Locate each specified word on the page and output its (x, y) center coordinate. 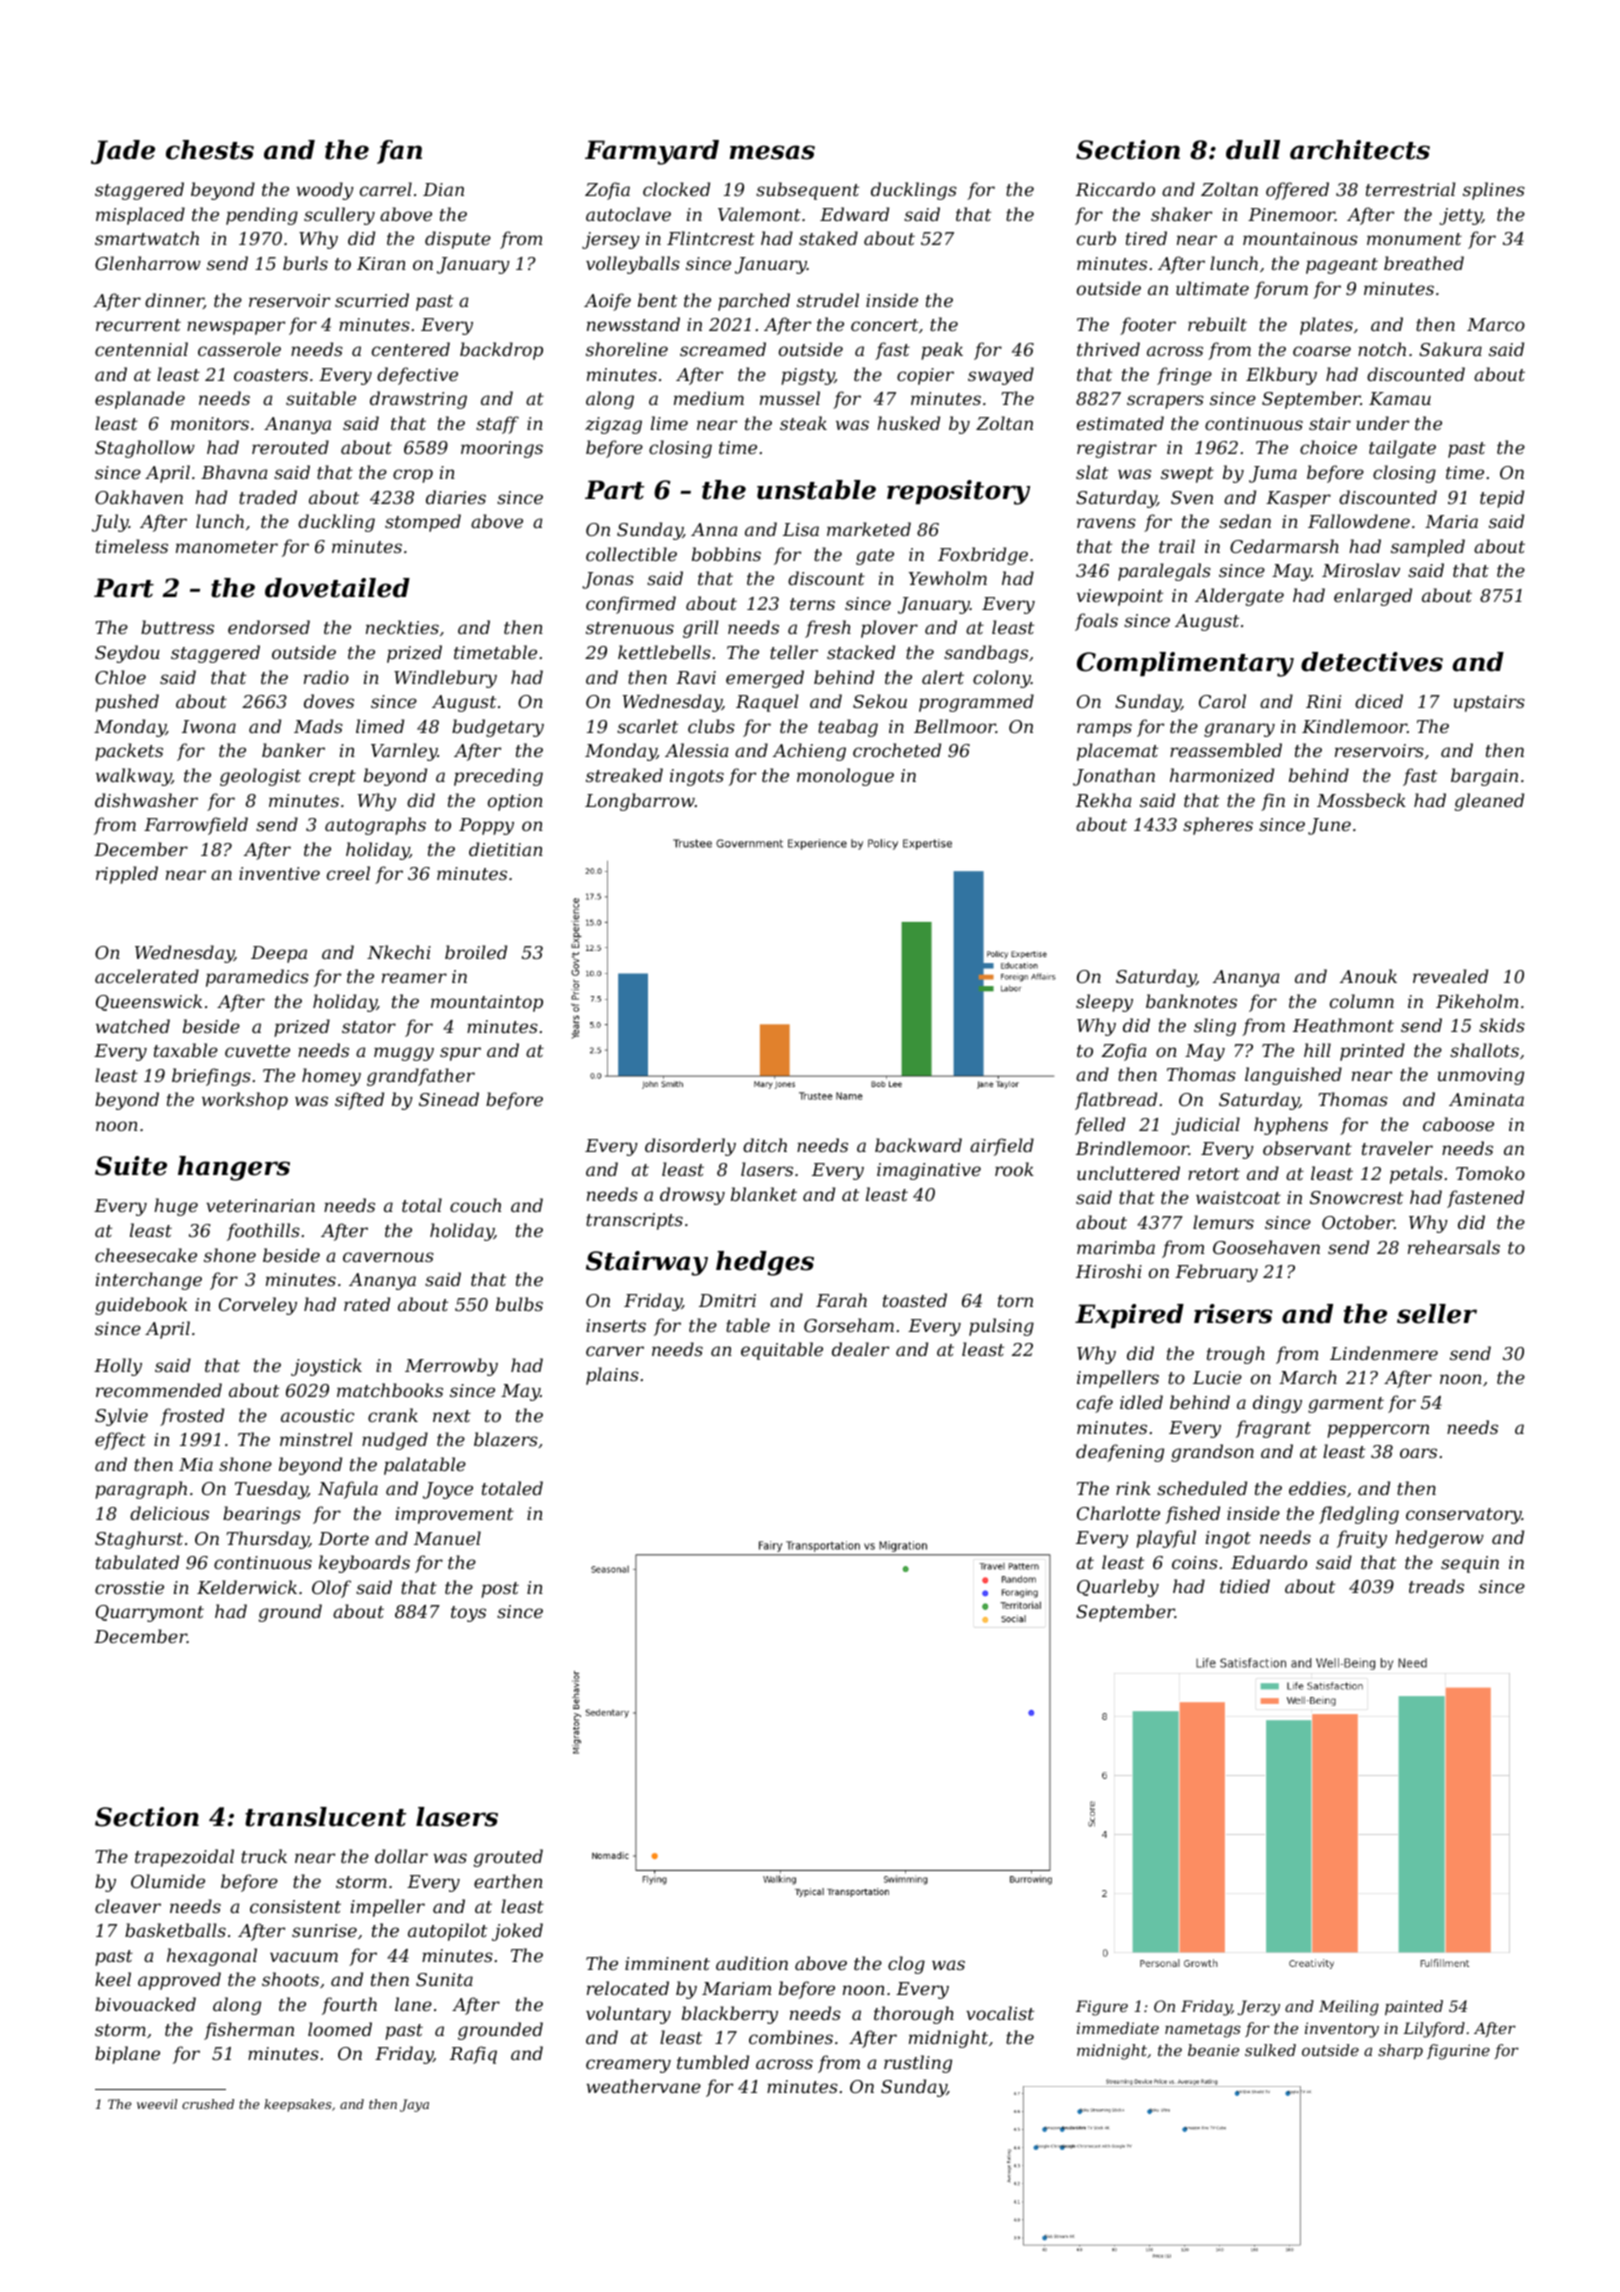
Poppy (486, 826)
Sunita (444, 1979)
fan (399, 152)
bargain (1484, 777)
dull (1253, 150)
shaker (1181, 214)
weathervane (643, 2086)
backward (918, 1145)
